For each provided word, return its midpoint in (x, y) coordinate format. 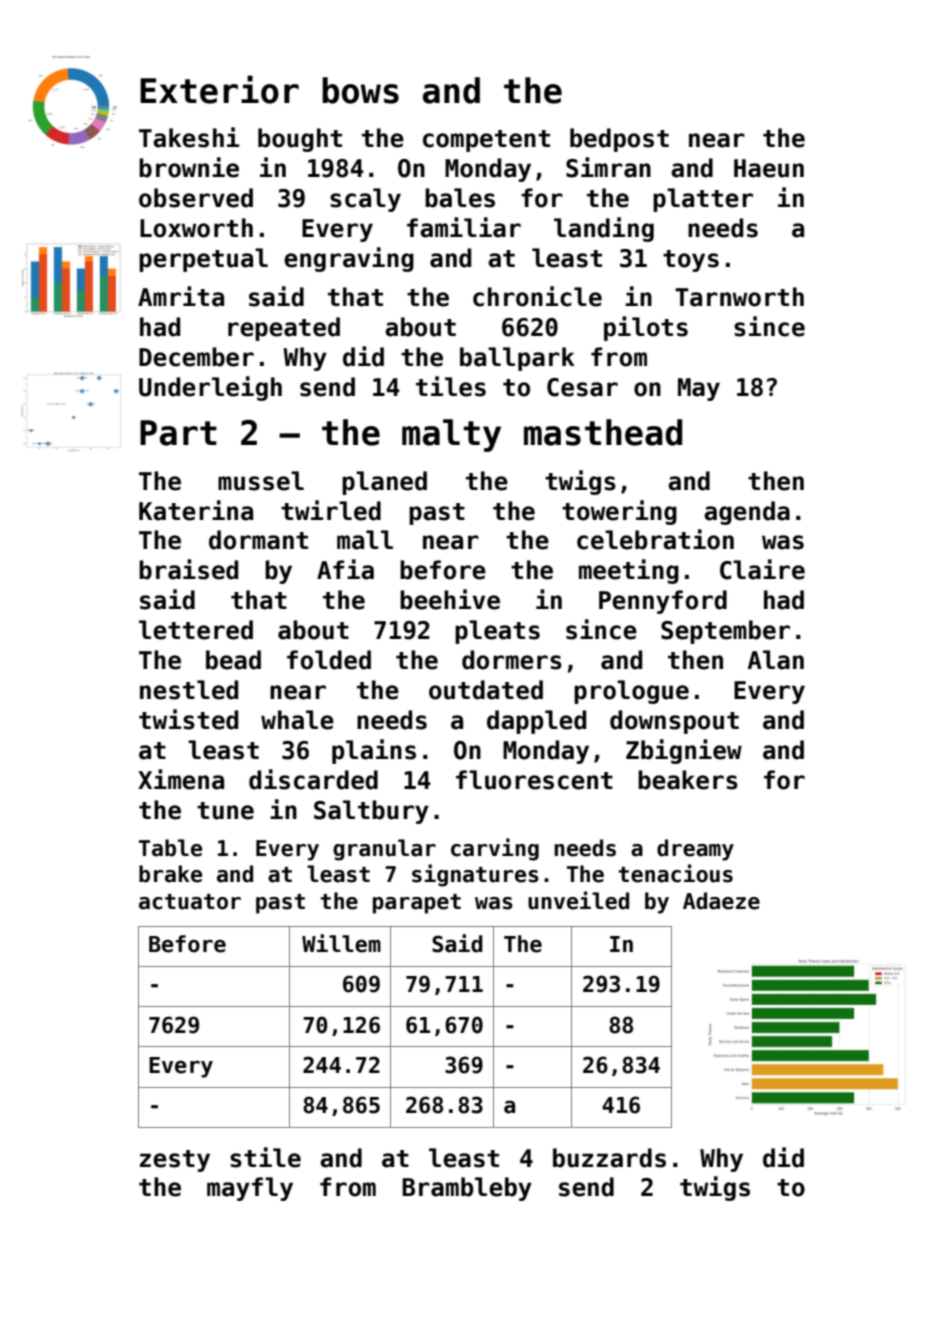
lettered (196, 630)
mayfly (250, 1189)
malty (451, 435)
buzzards (609, 1158)
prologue (631, 692)
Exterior (219, 89)
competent (486, 141)
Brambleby (467, 1189)
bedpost (619, 140)
